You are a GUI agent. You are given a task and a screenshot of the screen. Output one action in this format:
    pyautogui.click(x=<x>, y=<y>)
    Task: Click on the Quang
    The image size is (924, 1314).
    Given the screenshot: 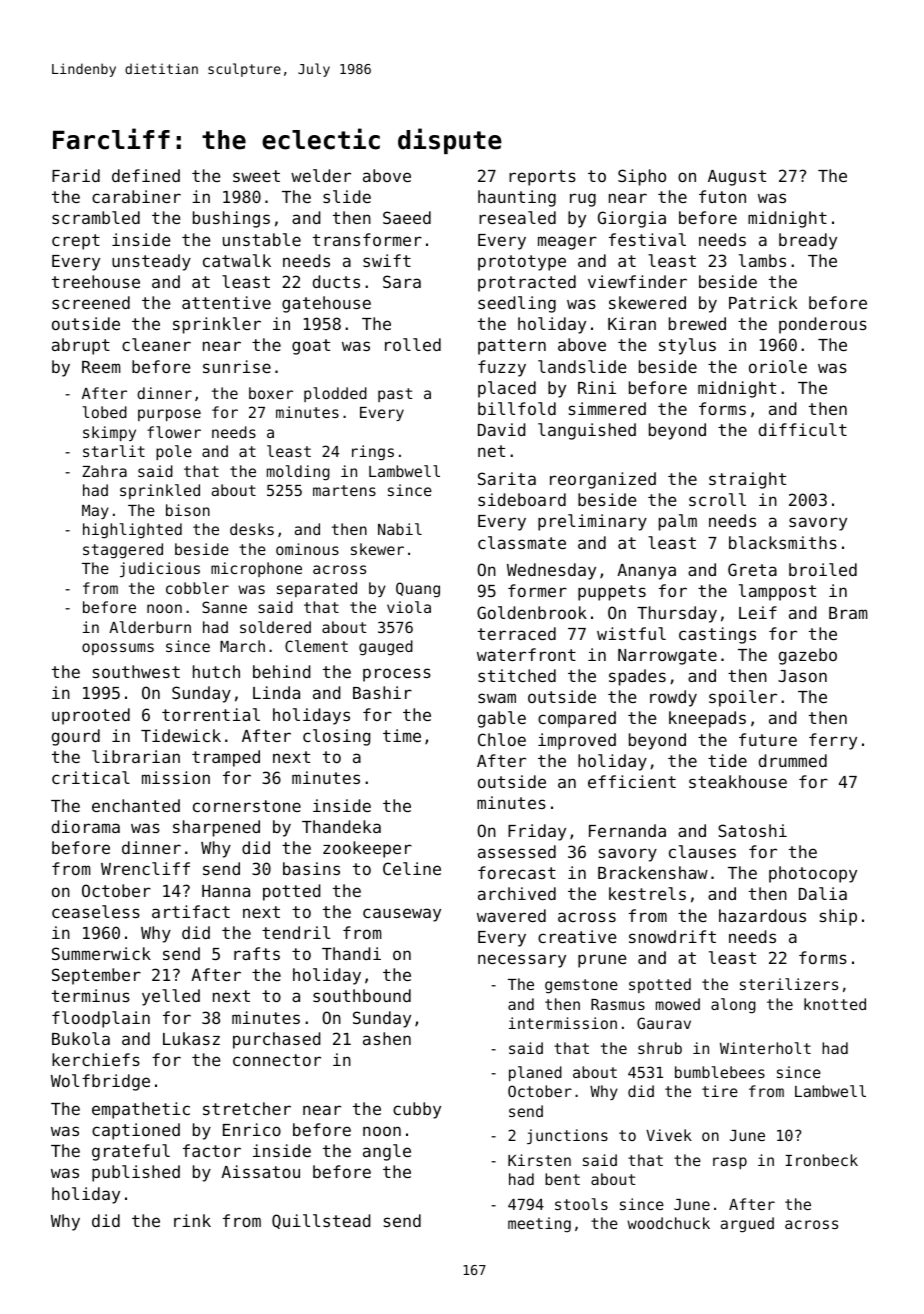 What is the action you would take?
    pyautogui.click(x=418, y=590)
